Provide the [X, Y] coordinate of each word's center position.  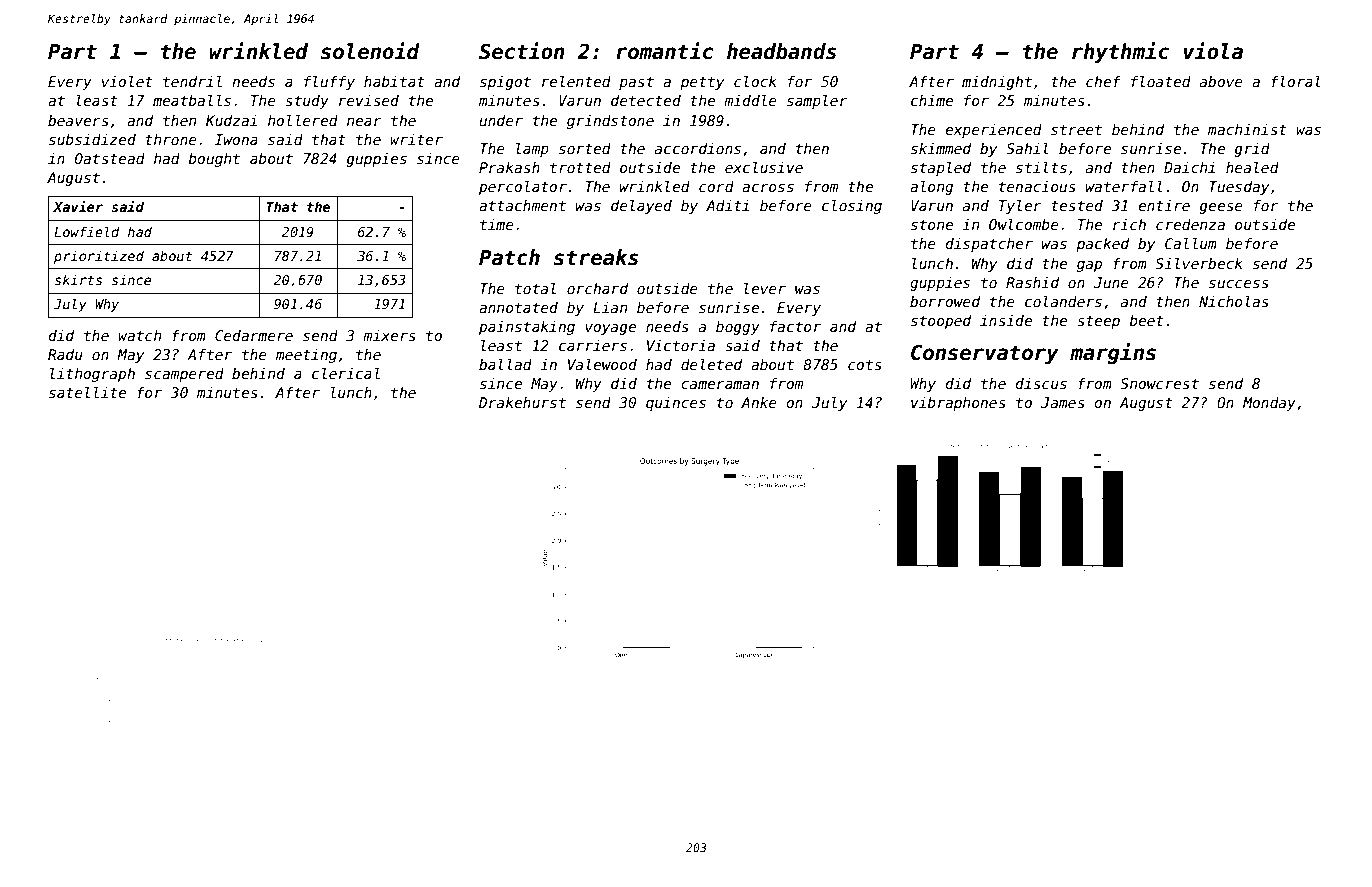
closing [852, 207]
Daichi [1189, 167]
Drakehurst [522, 402]
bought [214, 160]
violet [127, 81]
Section [522, 51]
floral [1296, 81]
